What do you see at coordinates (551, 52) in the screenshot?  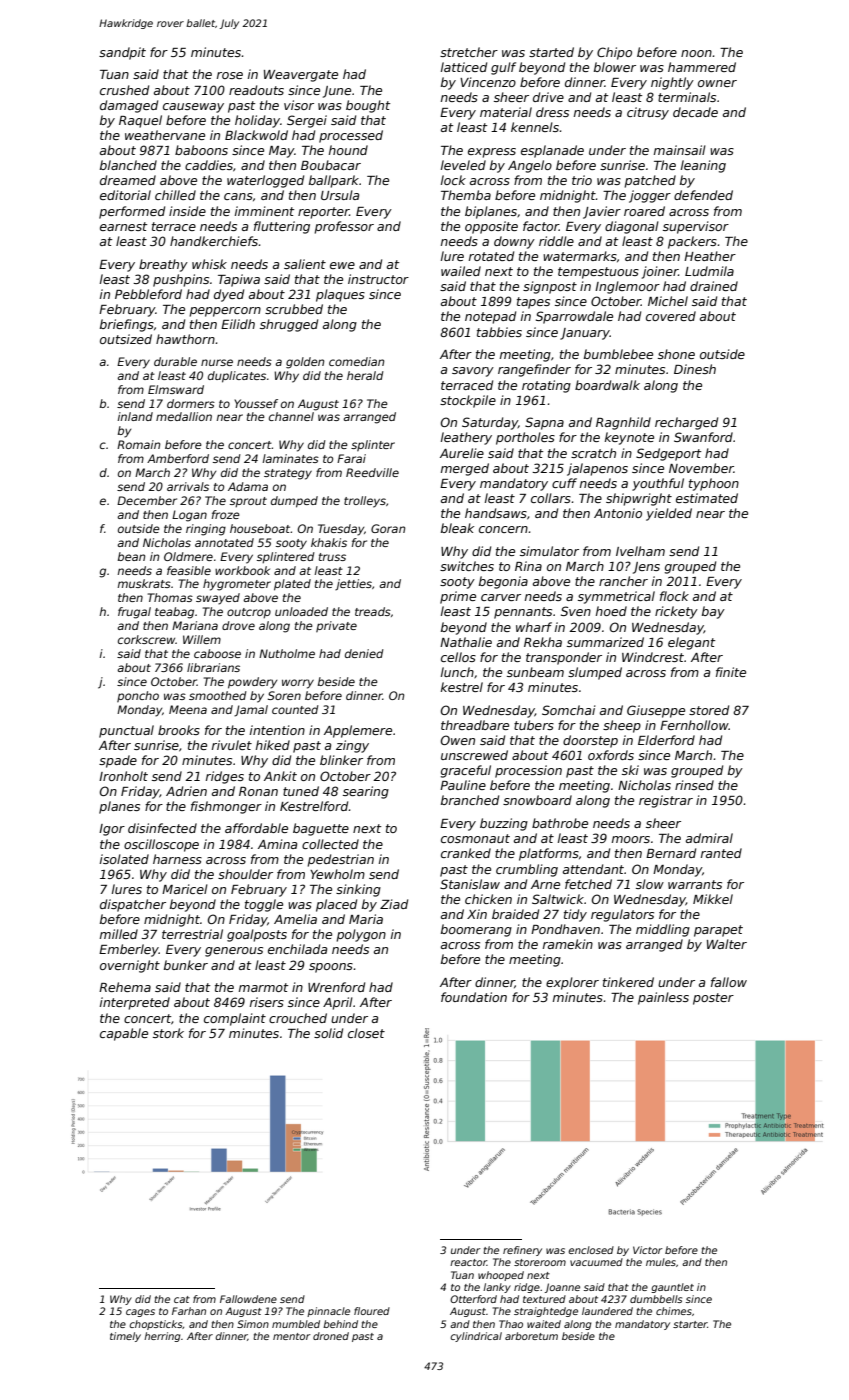 I see `started` at bounding box center [551, 52].
